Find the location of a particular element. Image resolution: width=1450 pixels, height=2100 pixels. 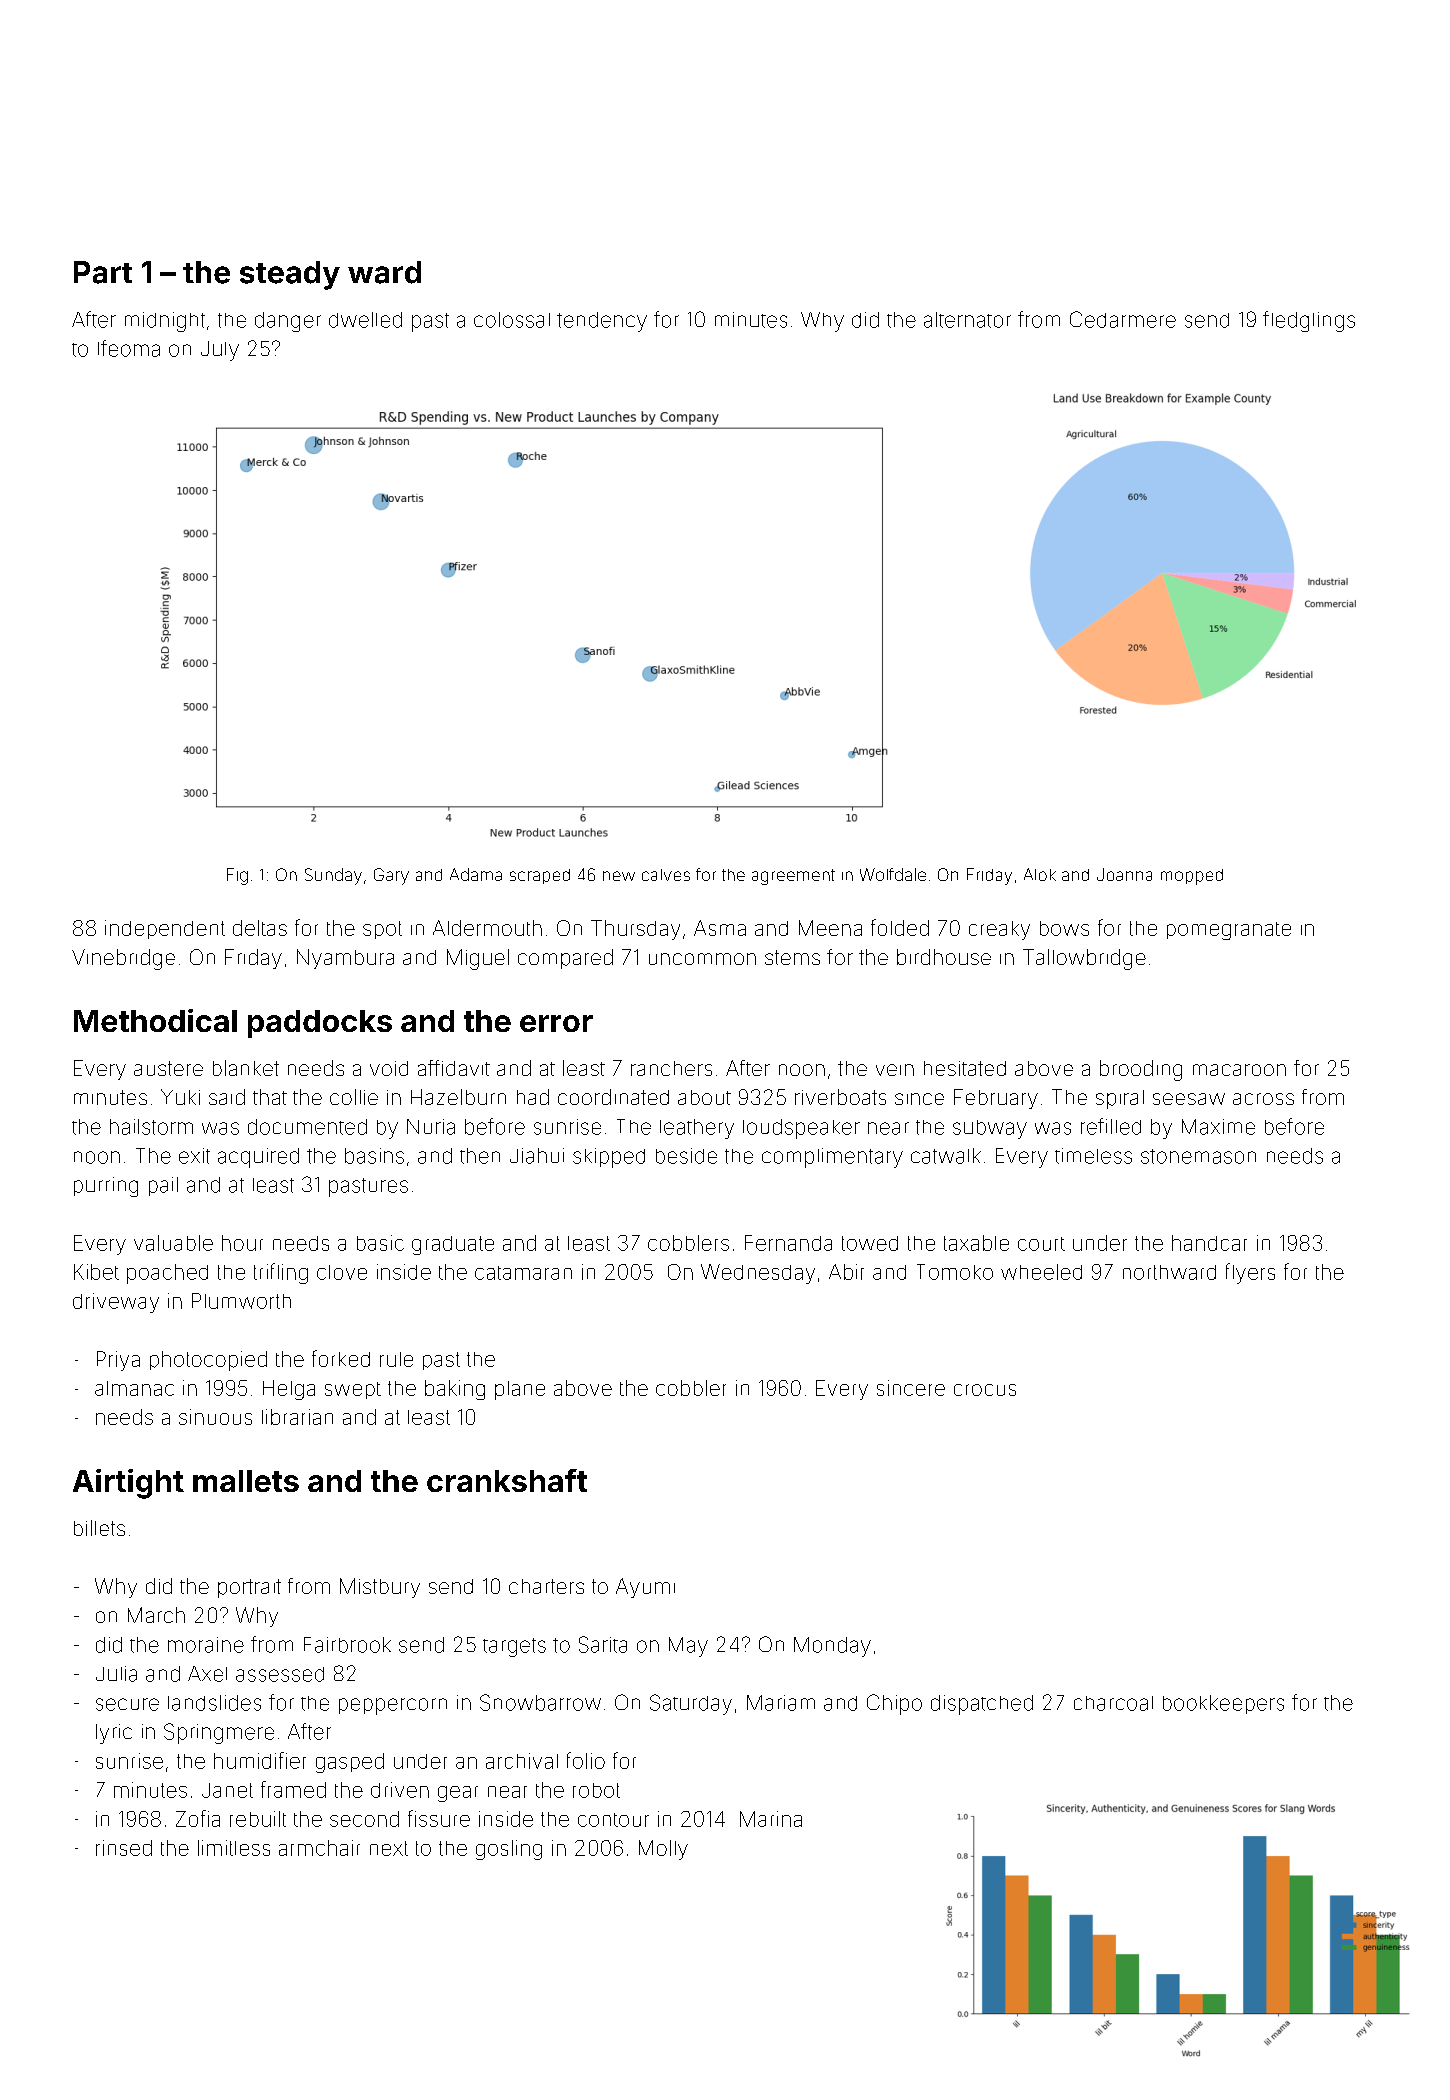

swept is located at coordinates (353, 1390).
